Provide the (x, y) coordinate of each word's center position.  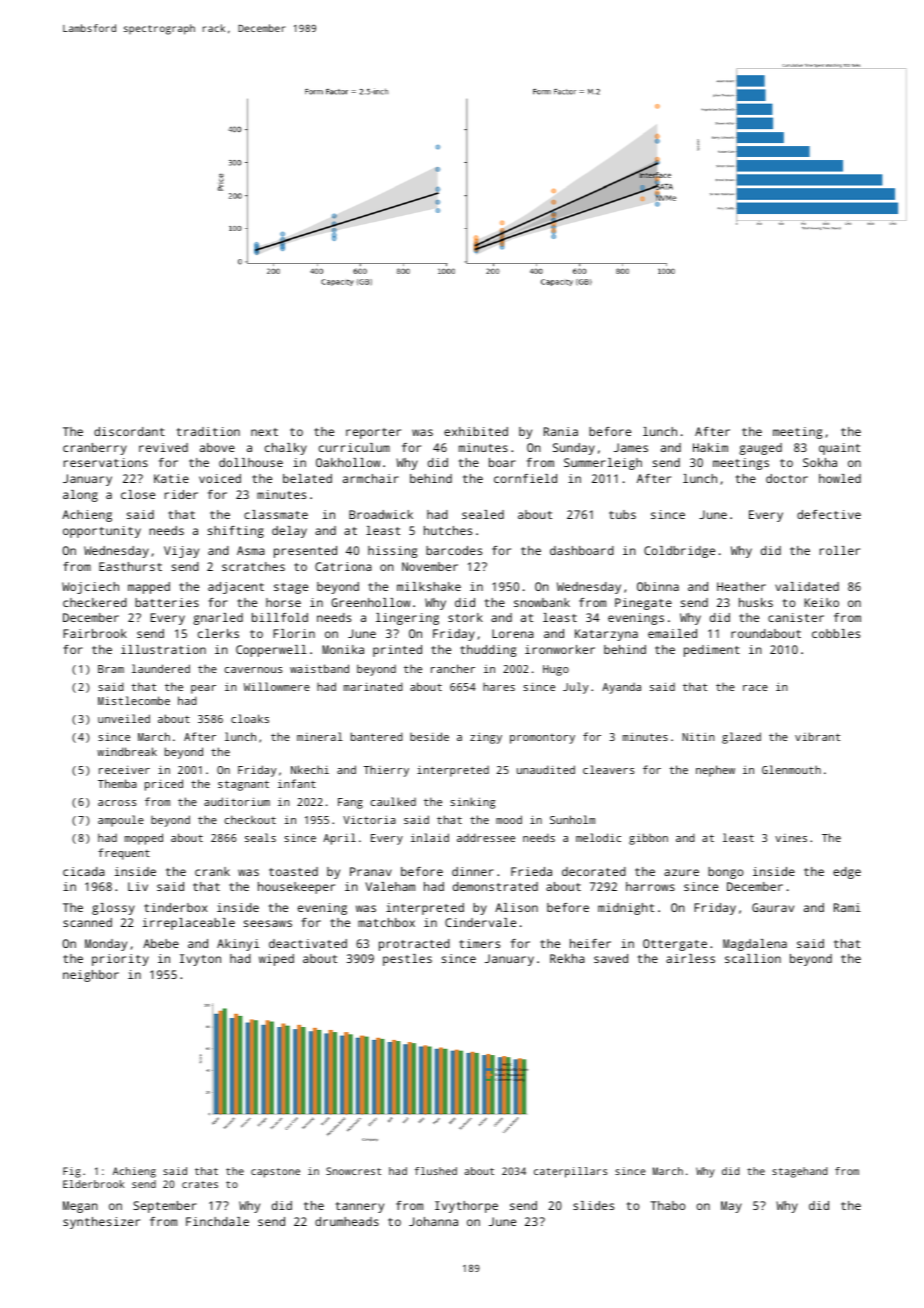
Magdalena (755, 945)
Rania (561, 431)
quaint (839, 449)
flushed (436, 1171)
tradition (208, 431)
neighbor (91, 976)
